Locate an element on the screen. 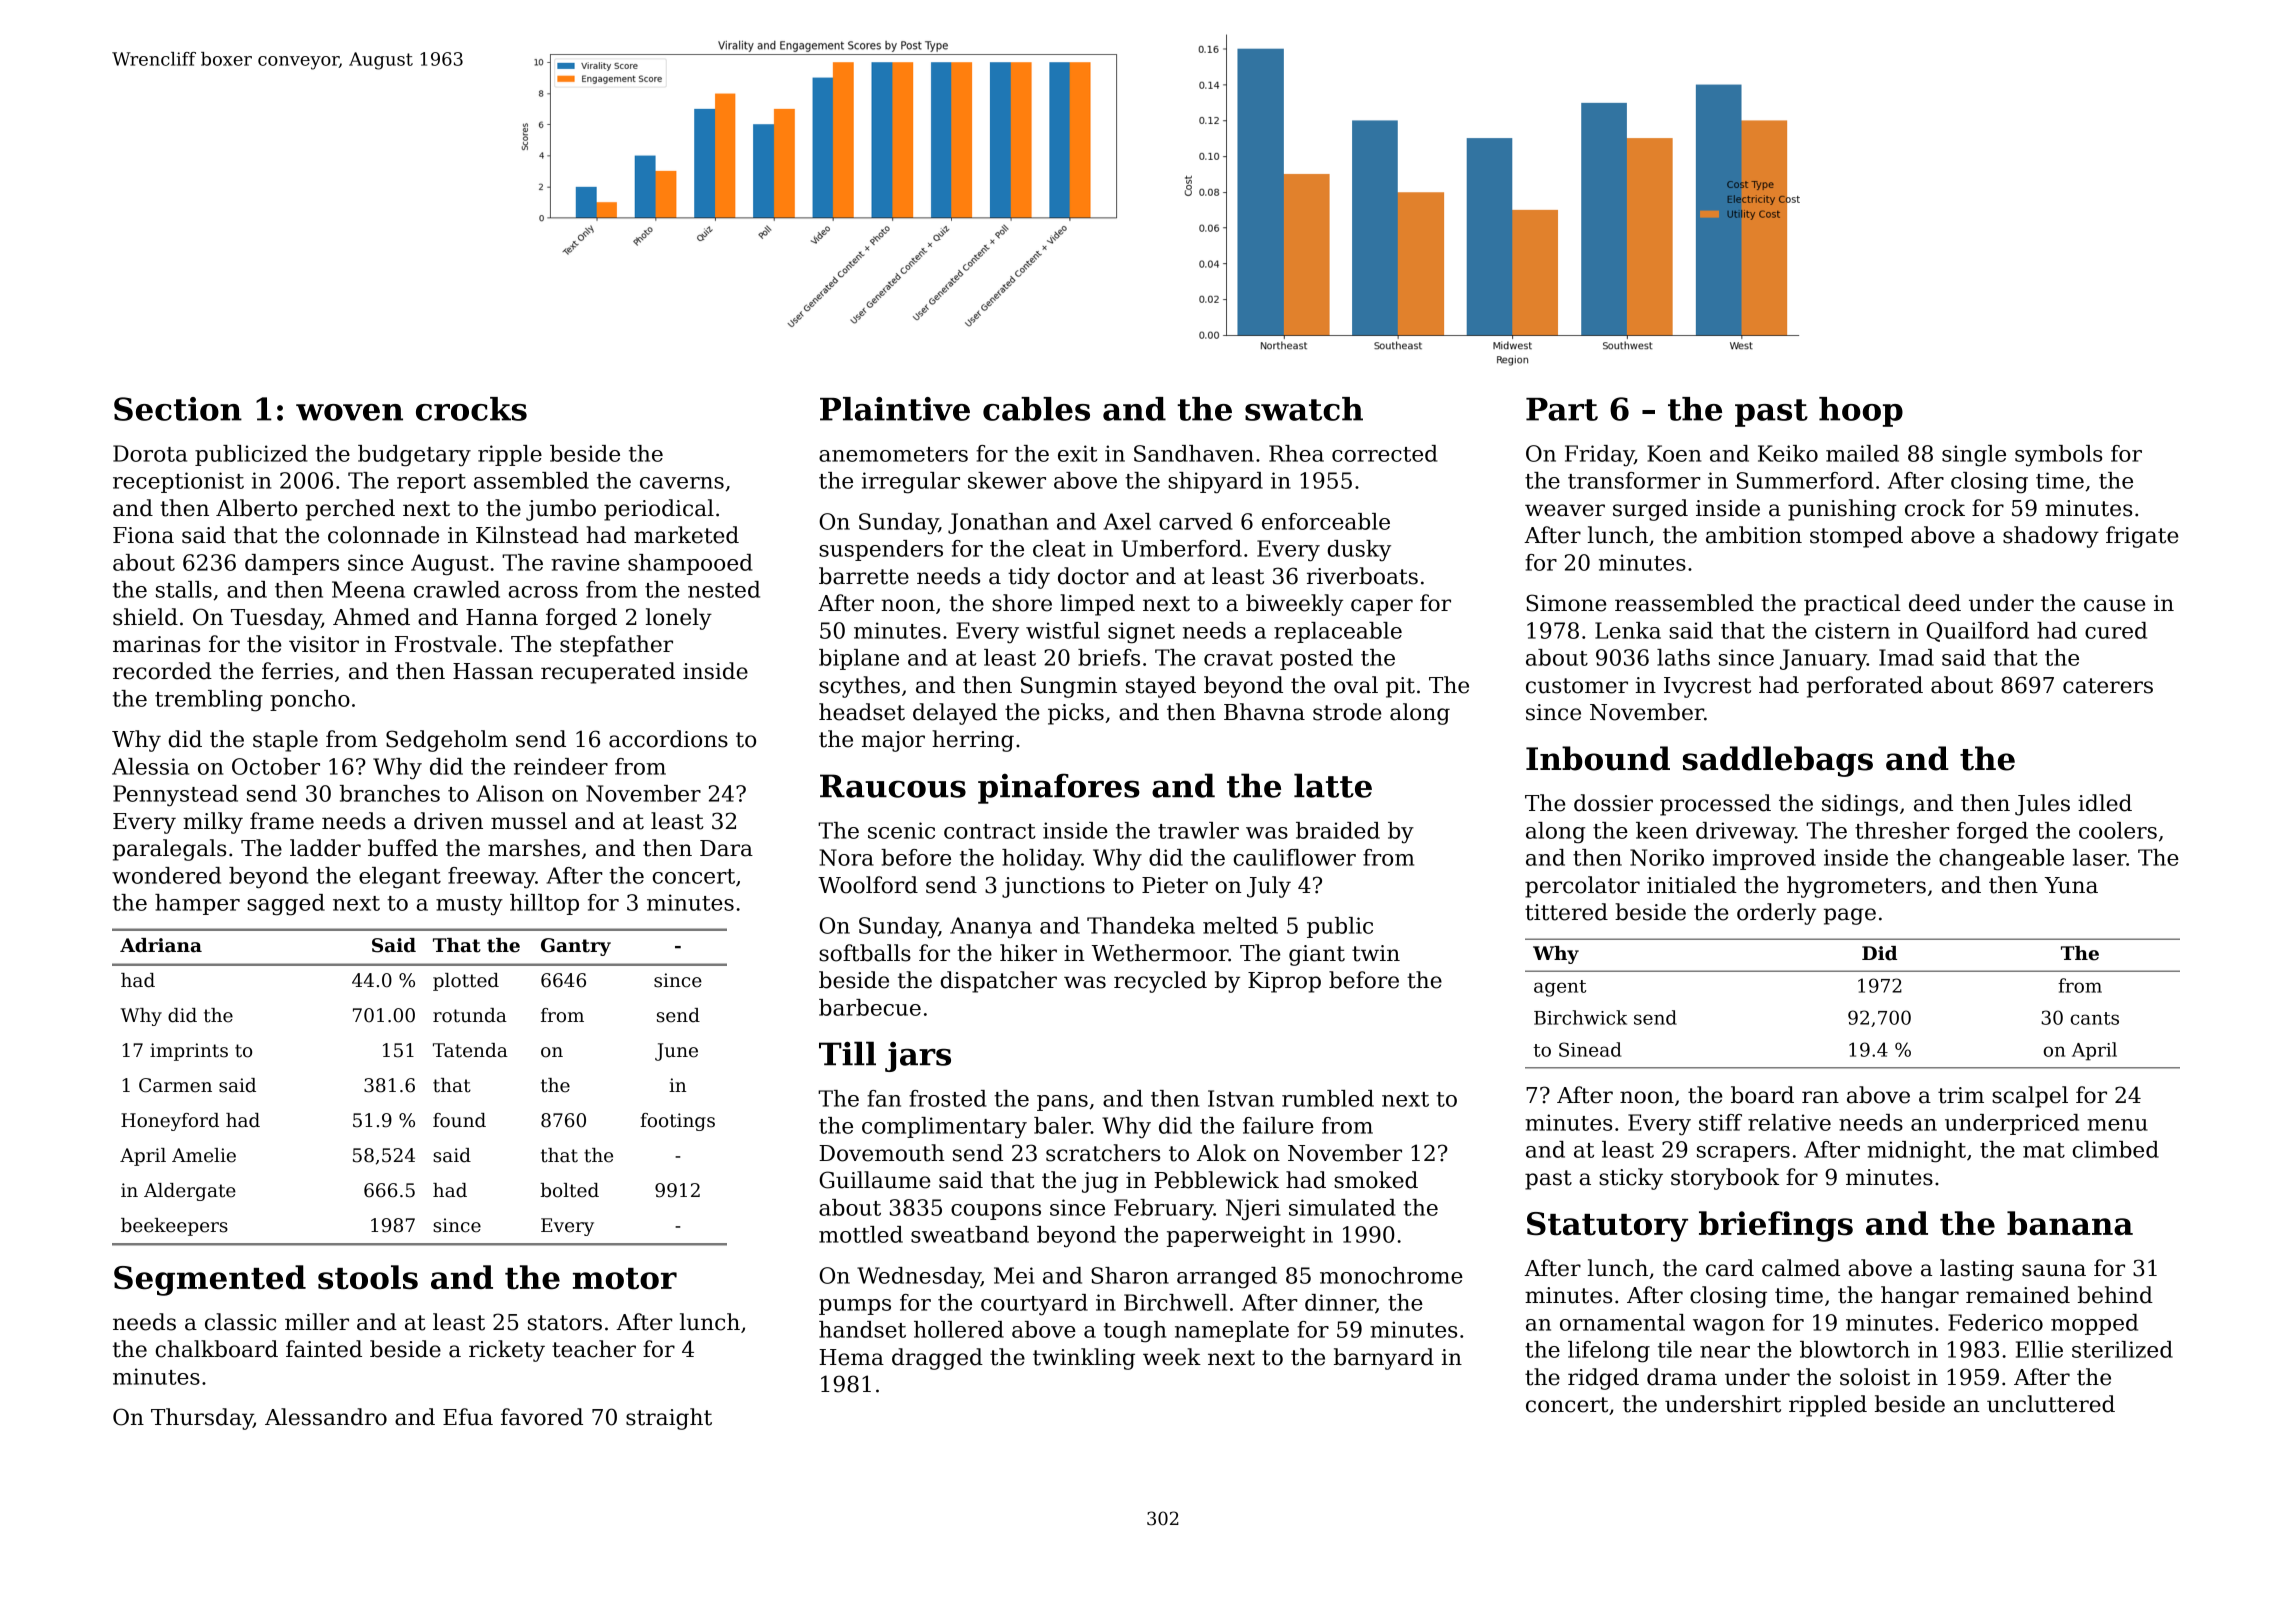 The width and height of the screenshot is (2292, 1620). Njeri is located at coordinates (1253, 1210).
